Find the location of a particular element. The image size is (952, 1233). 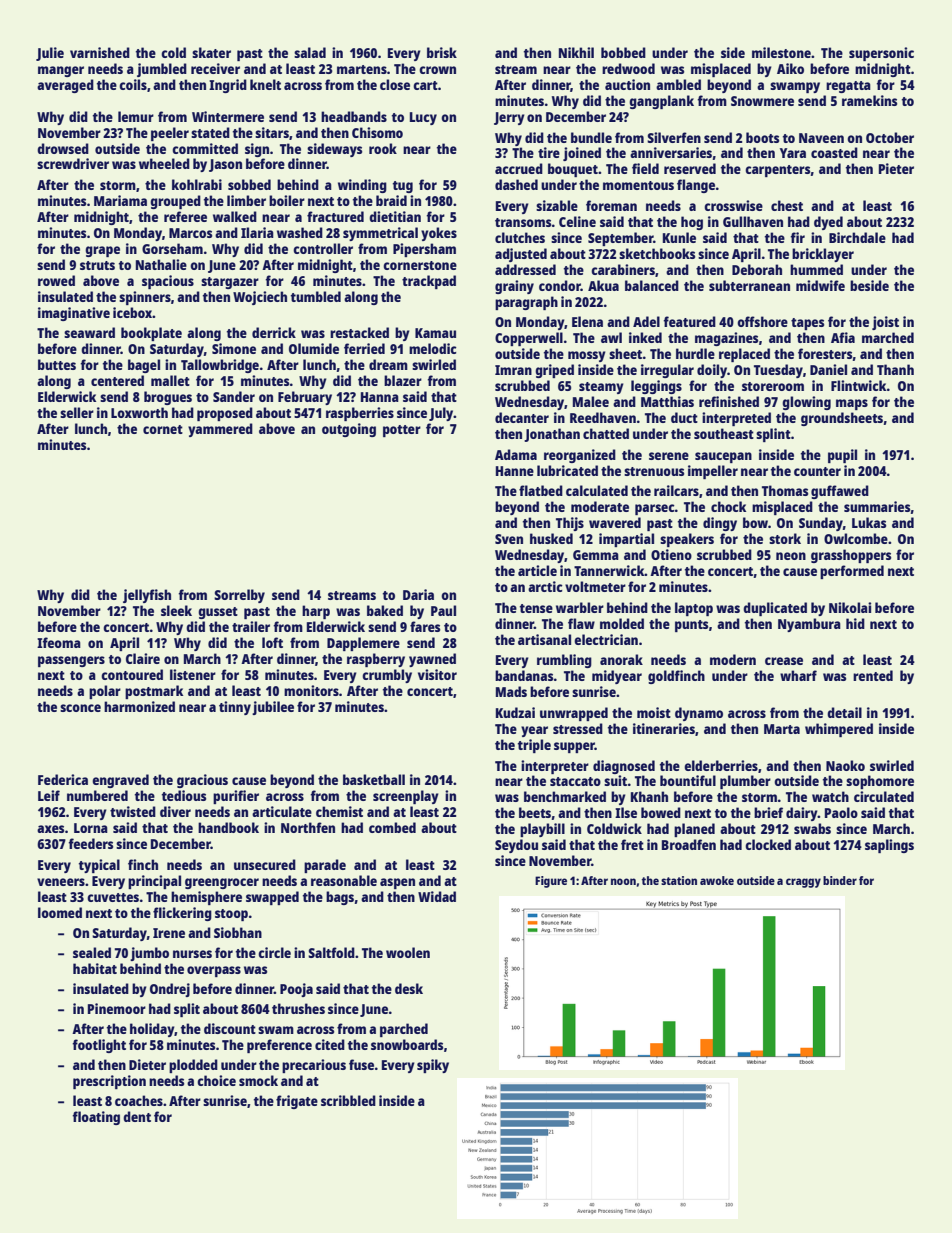

Chisomo is located at coordinates (377, 132).
